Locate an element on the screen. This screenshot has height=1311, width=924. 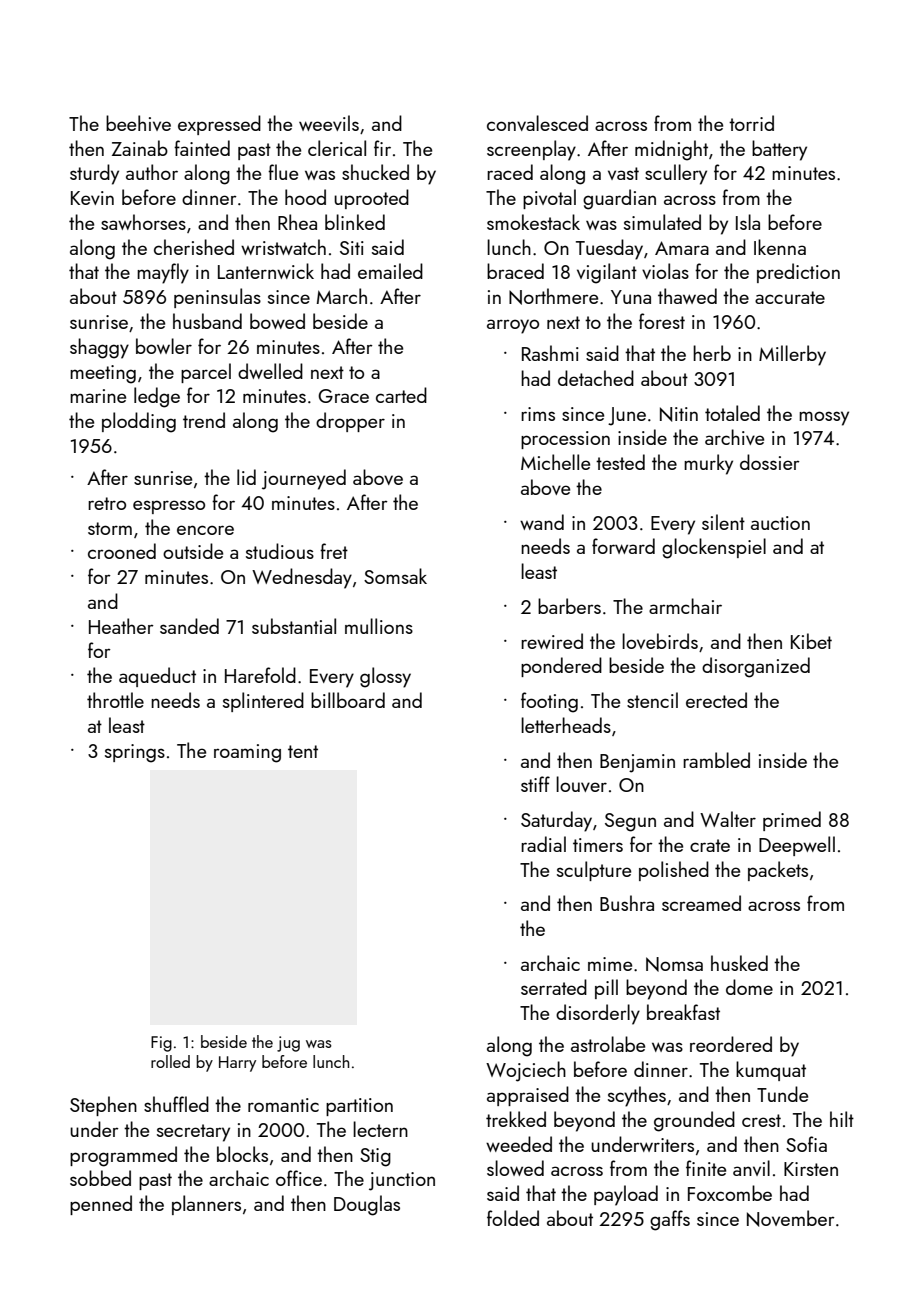
prediction is located at coordinates (798, 273).
